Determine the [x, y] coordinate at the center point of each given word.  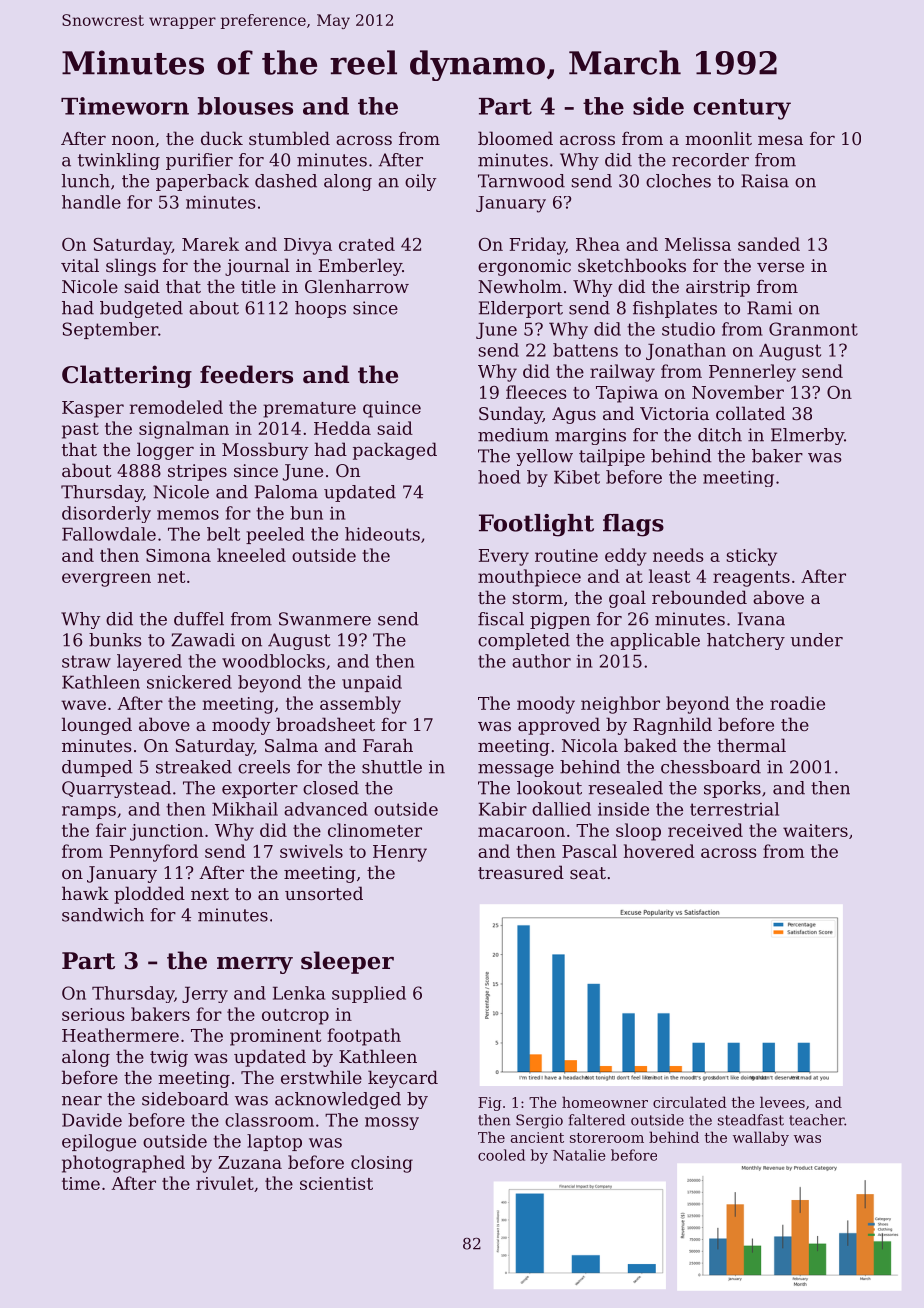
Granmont [813, 329]
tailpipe [612, 457]
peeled [275, 535]
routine [566, 555]
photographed [123, 1164]
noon [133, 140]
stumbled [289, 138]
